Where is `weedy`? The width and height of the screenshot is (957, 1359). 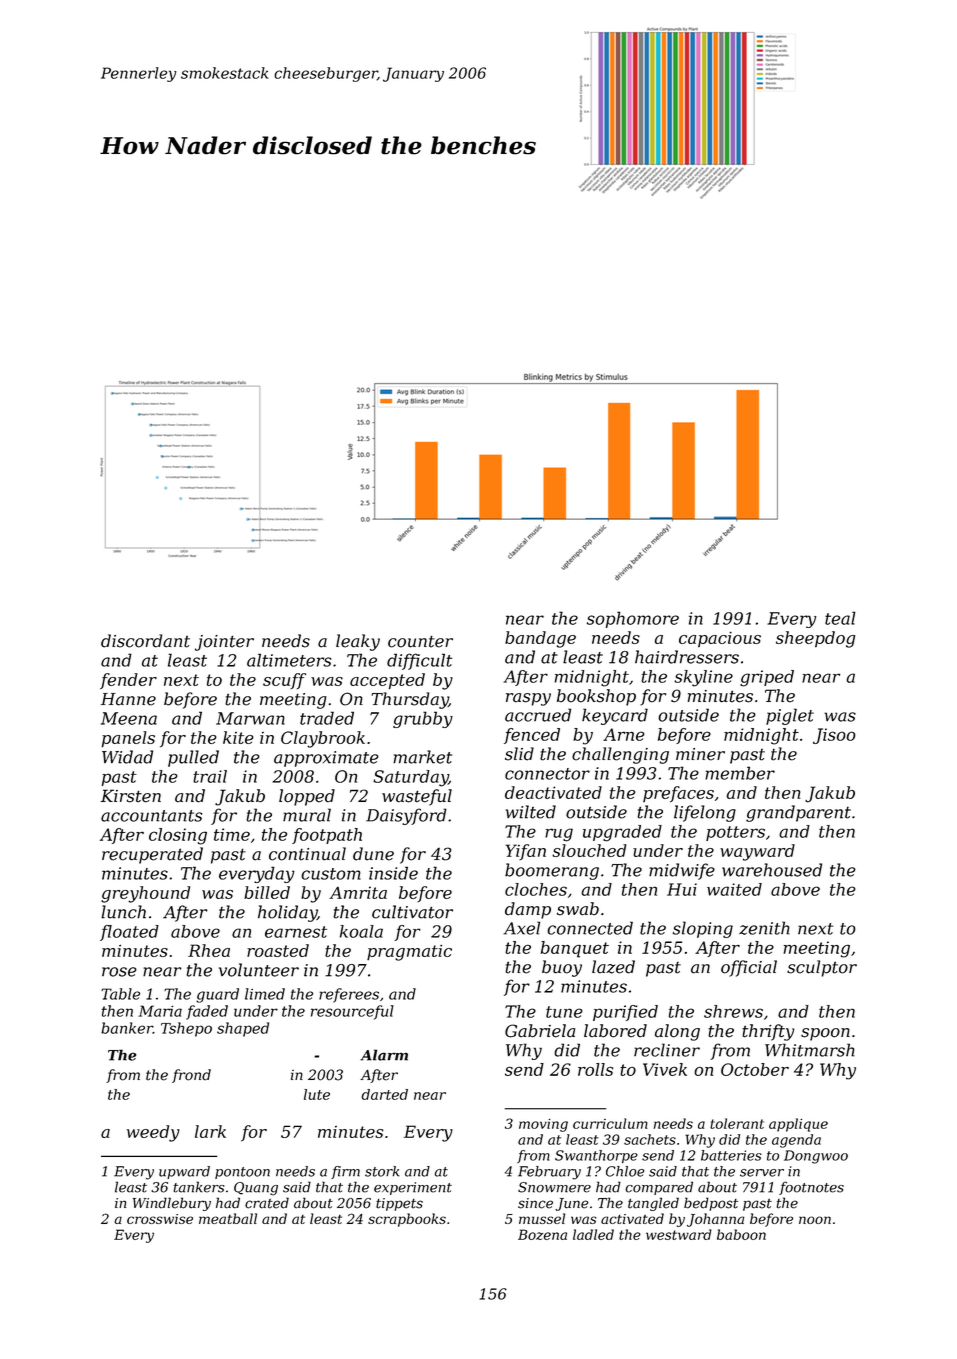
weedy is located at coordinates (153, 1133).
